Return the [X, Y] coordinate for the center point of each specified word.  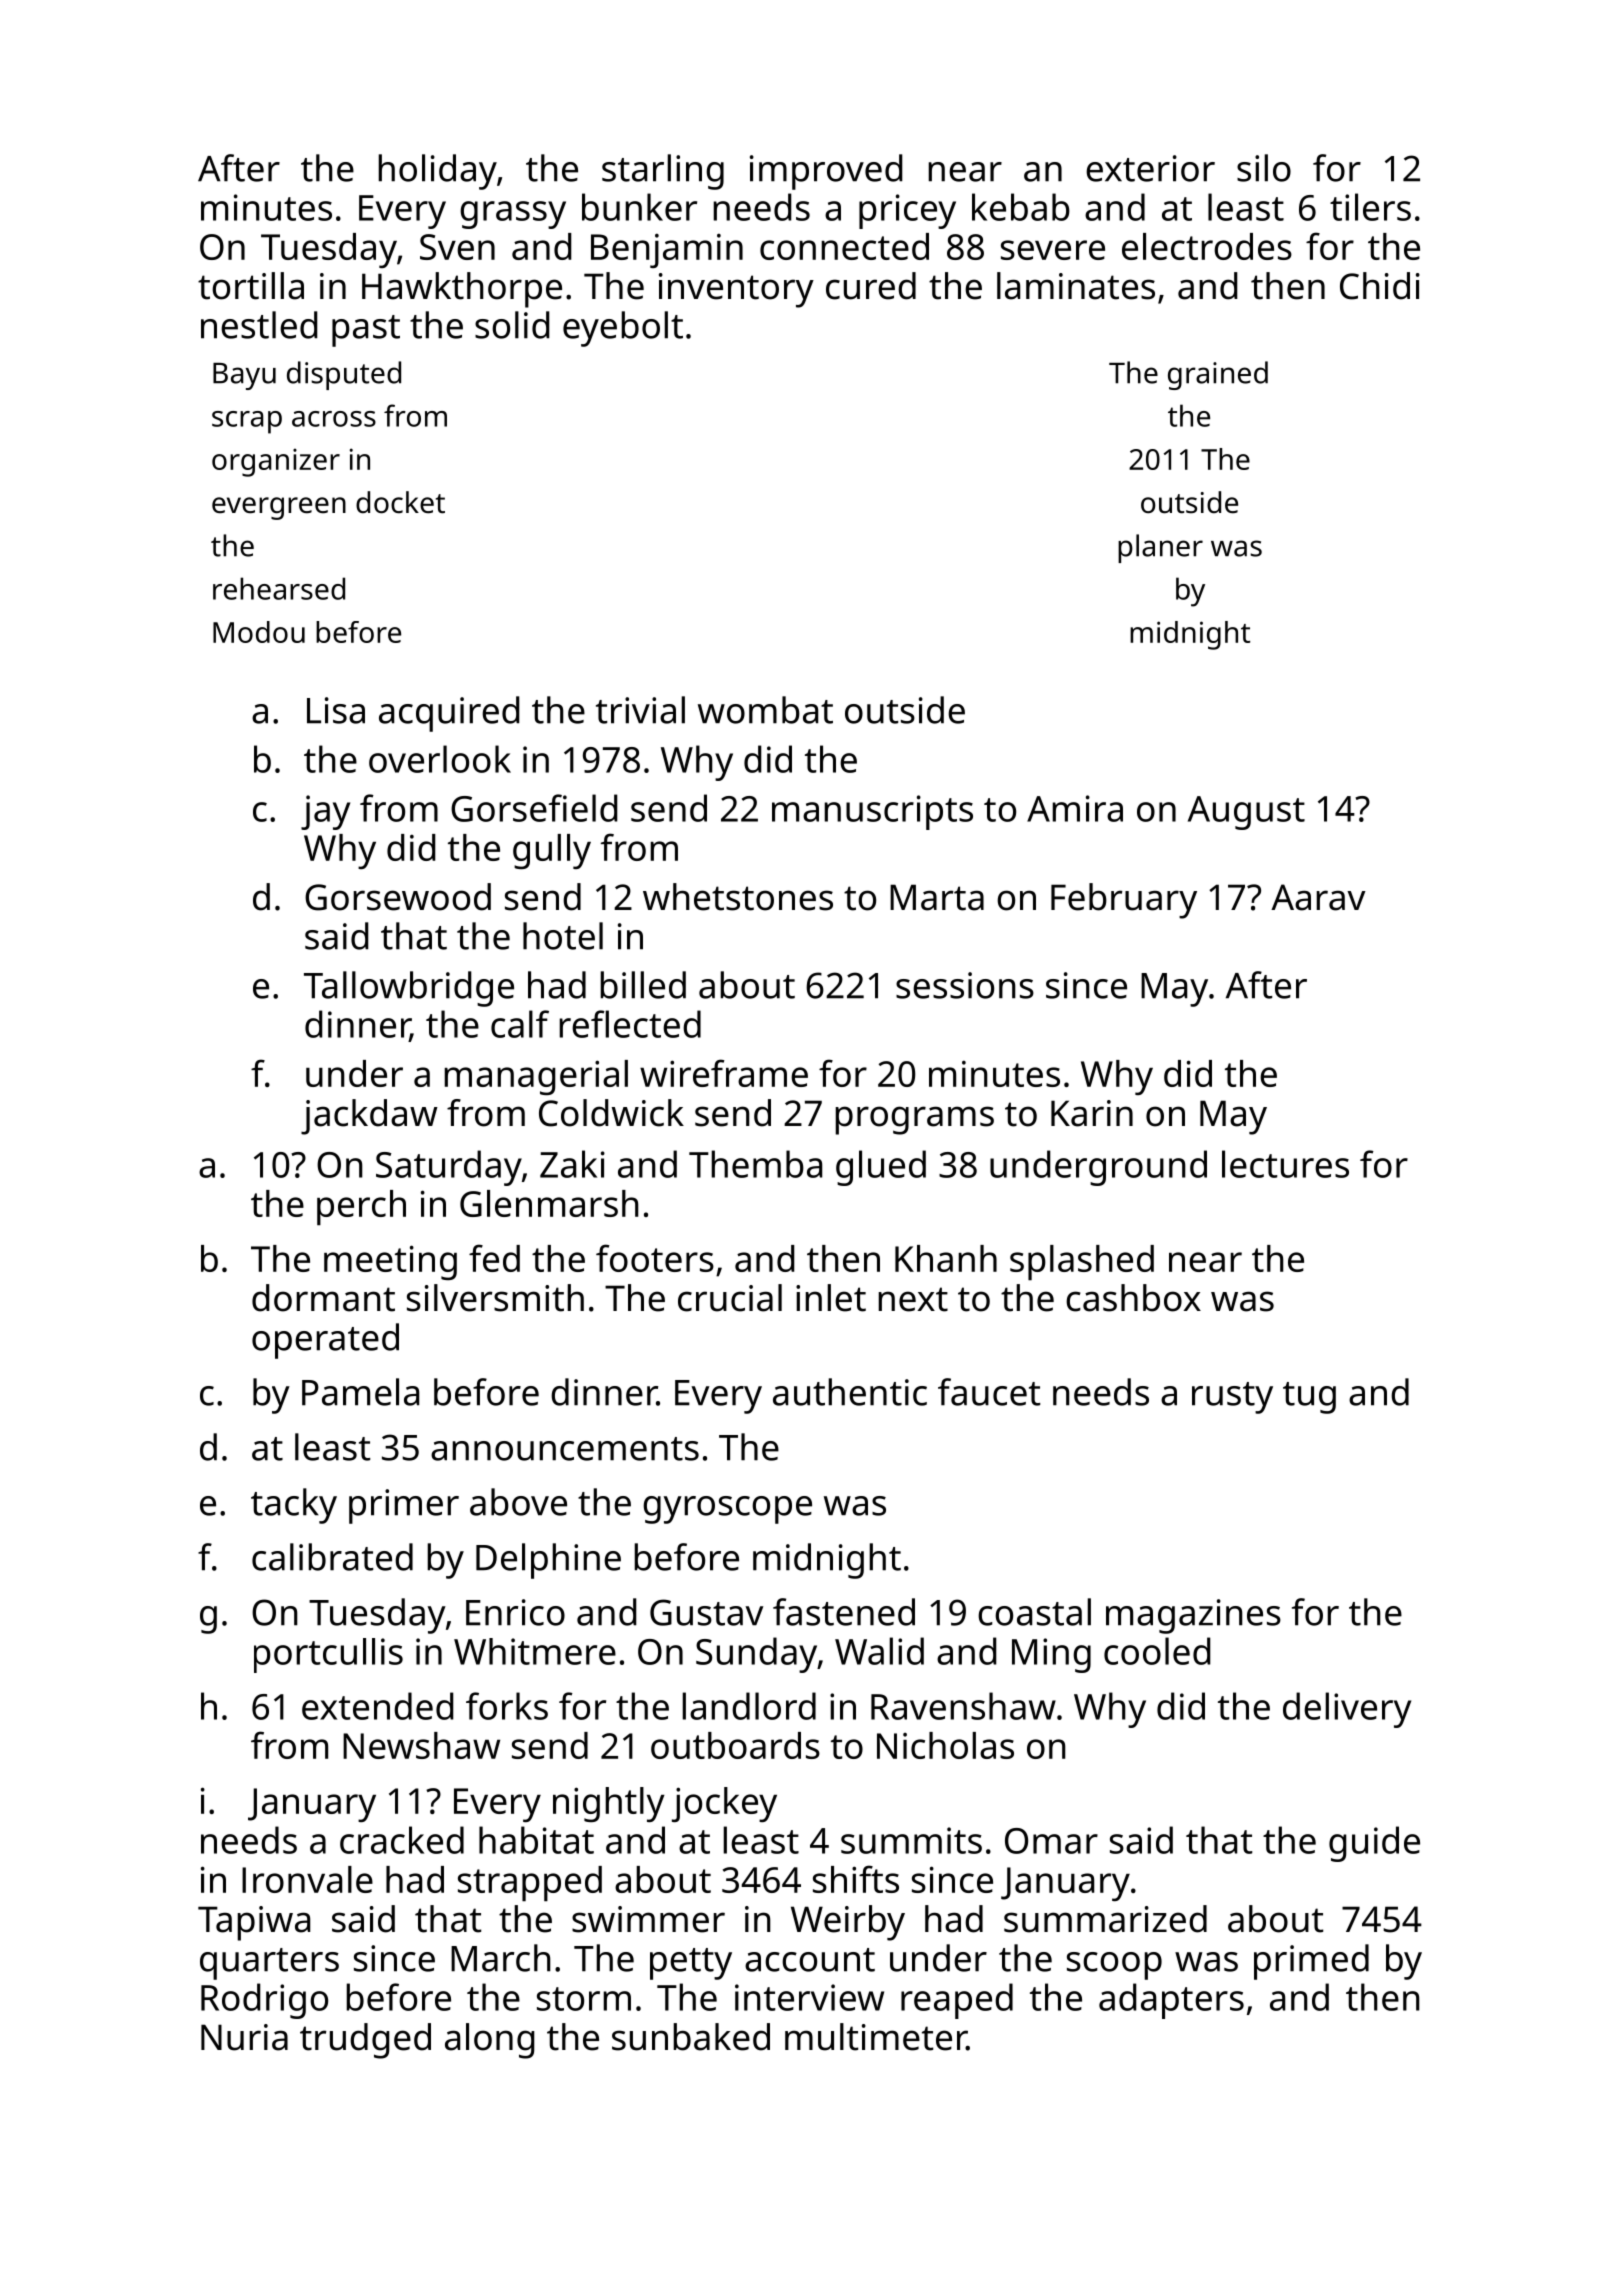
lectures [1285, 1164]
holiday [437, 172]
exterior [1150, 168]
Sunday [756, 1655]
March [501, 1958]
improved [826, 172]
